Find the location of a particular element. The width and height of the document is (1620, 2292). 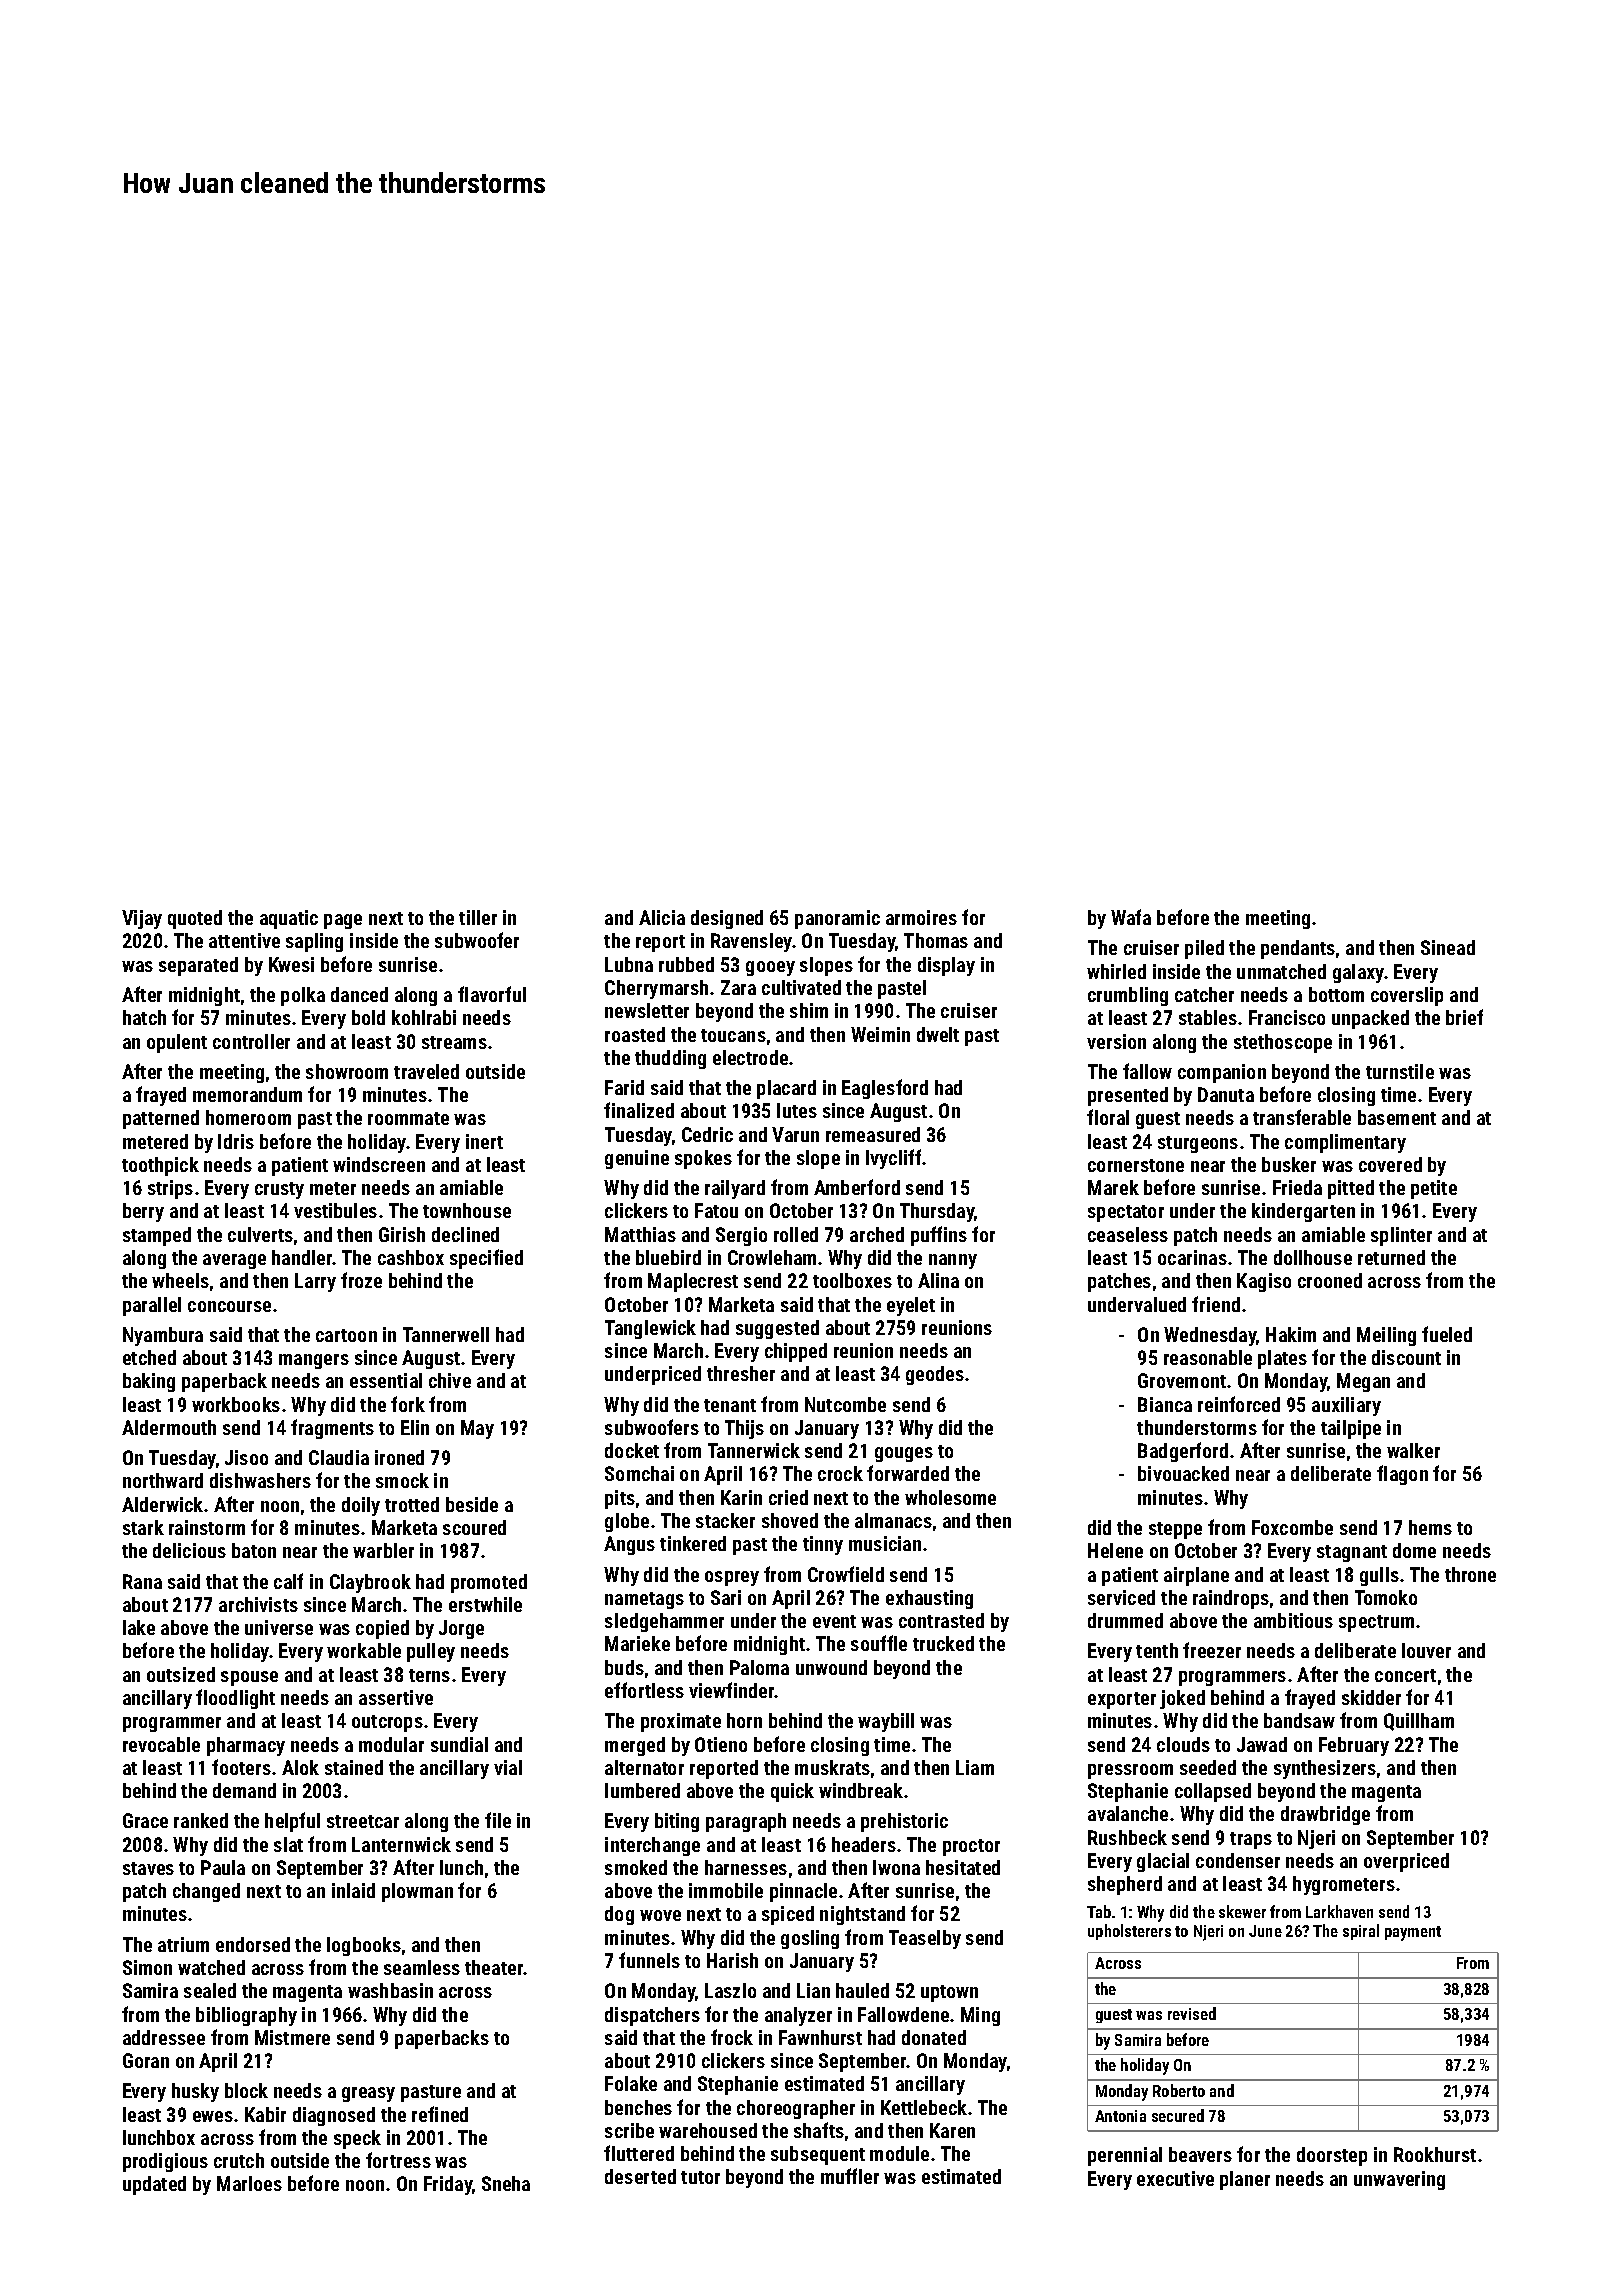

file is located at coordinates (498, 1820).
